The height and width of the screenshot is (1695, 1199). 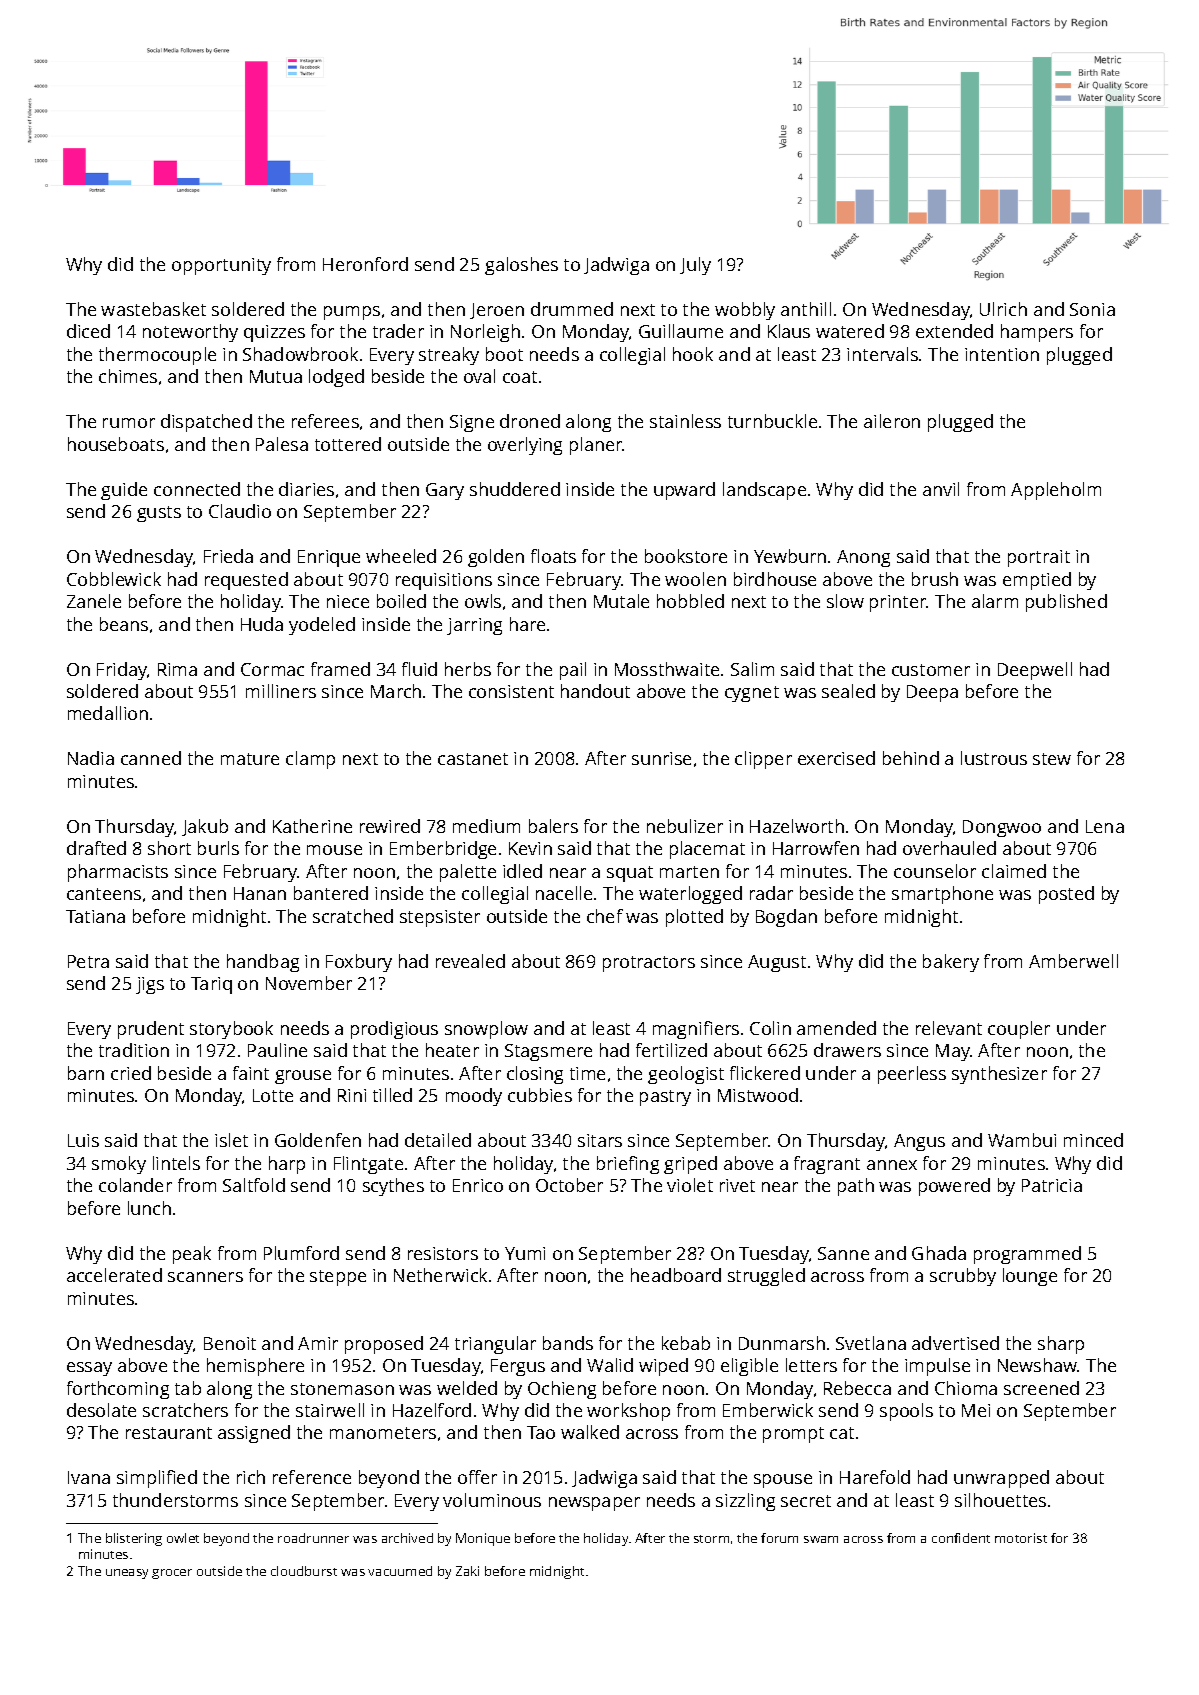 I want to click on desolate, so click(x=101, y=1410).
